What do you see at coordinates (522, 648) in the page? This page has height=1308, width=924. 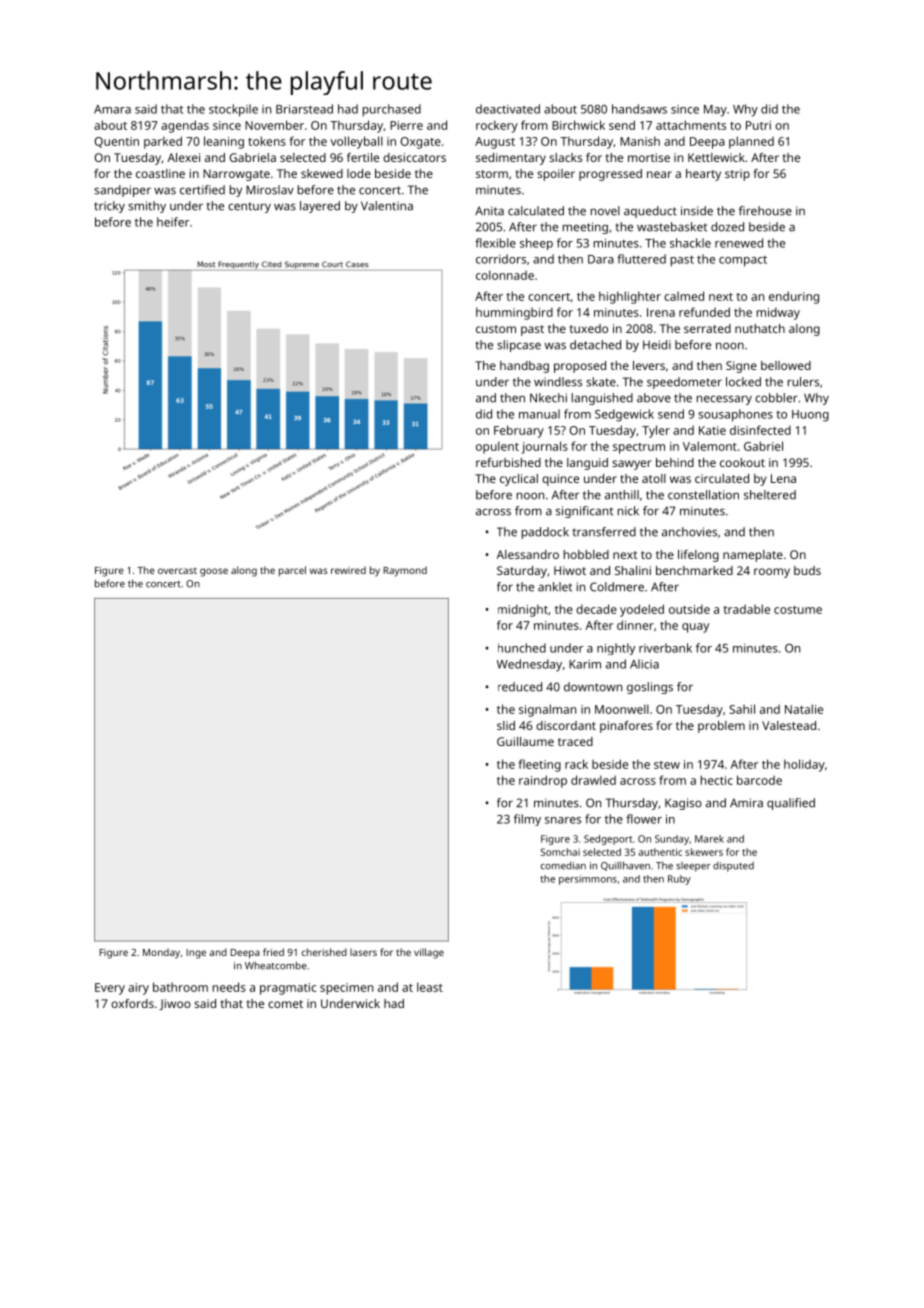 I see `hunched` at bounding box center [522, 648].
